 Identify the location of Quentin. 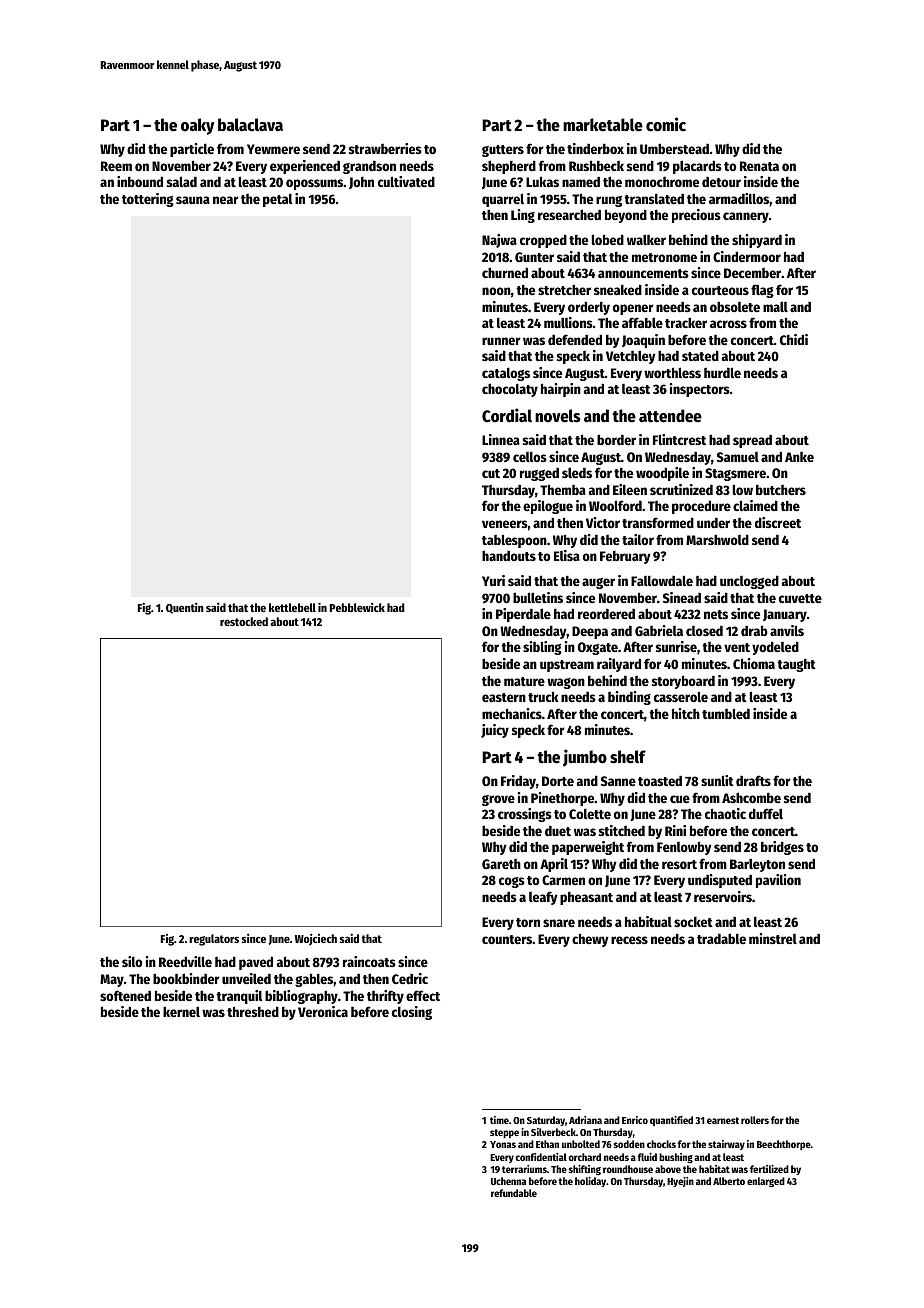
(185, 608).
